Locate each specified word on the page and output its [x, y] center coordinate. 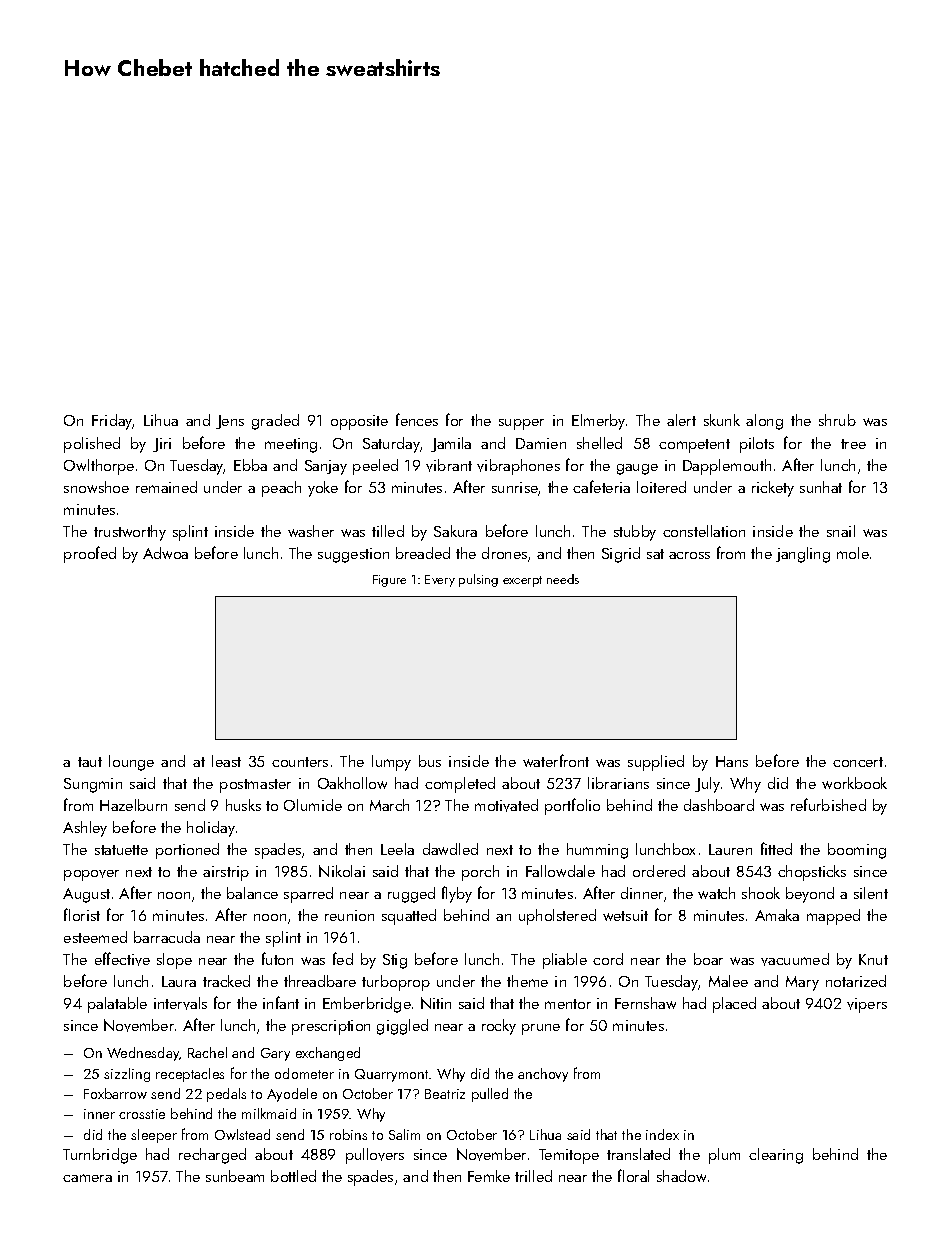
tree [853, 444]
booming [857, 851]
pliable [565, 961]
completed [460, 785]
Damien [541, 443]
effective [122, 959]
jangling [803, 555]
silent [871, 893]
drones [504, 553]
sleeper [154, 1136]
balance [252, 893]
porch [480, 873]
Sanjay [326, 467]
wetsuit [625, 915]
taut [90, 762]
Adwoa [165, 553]
